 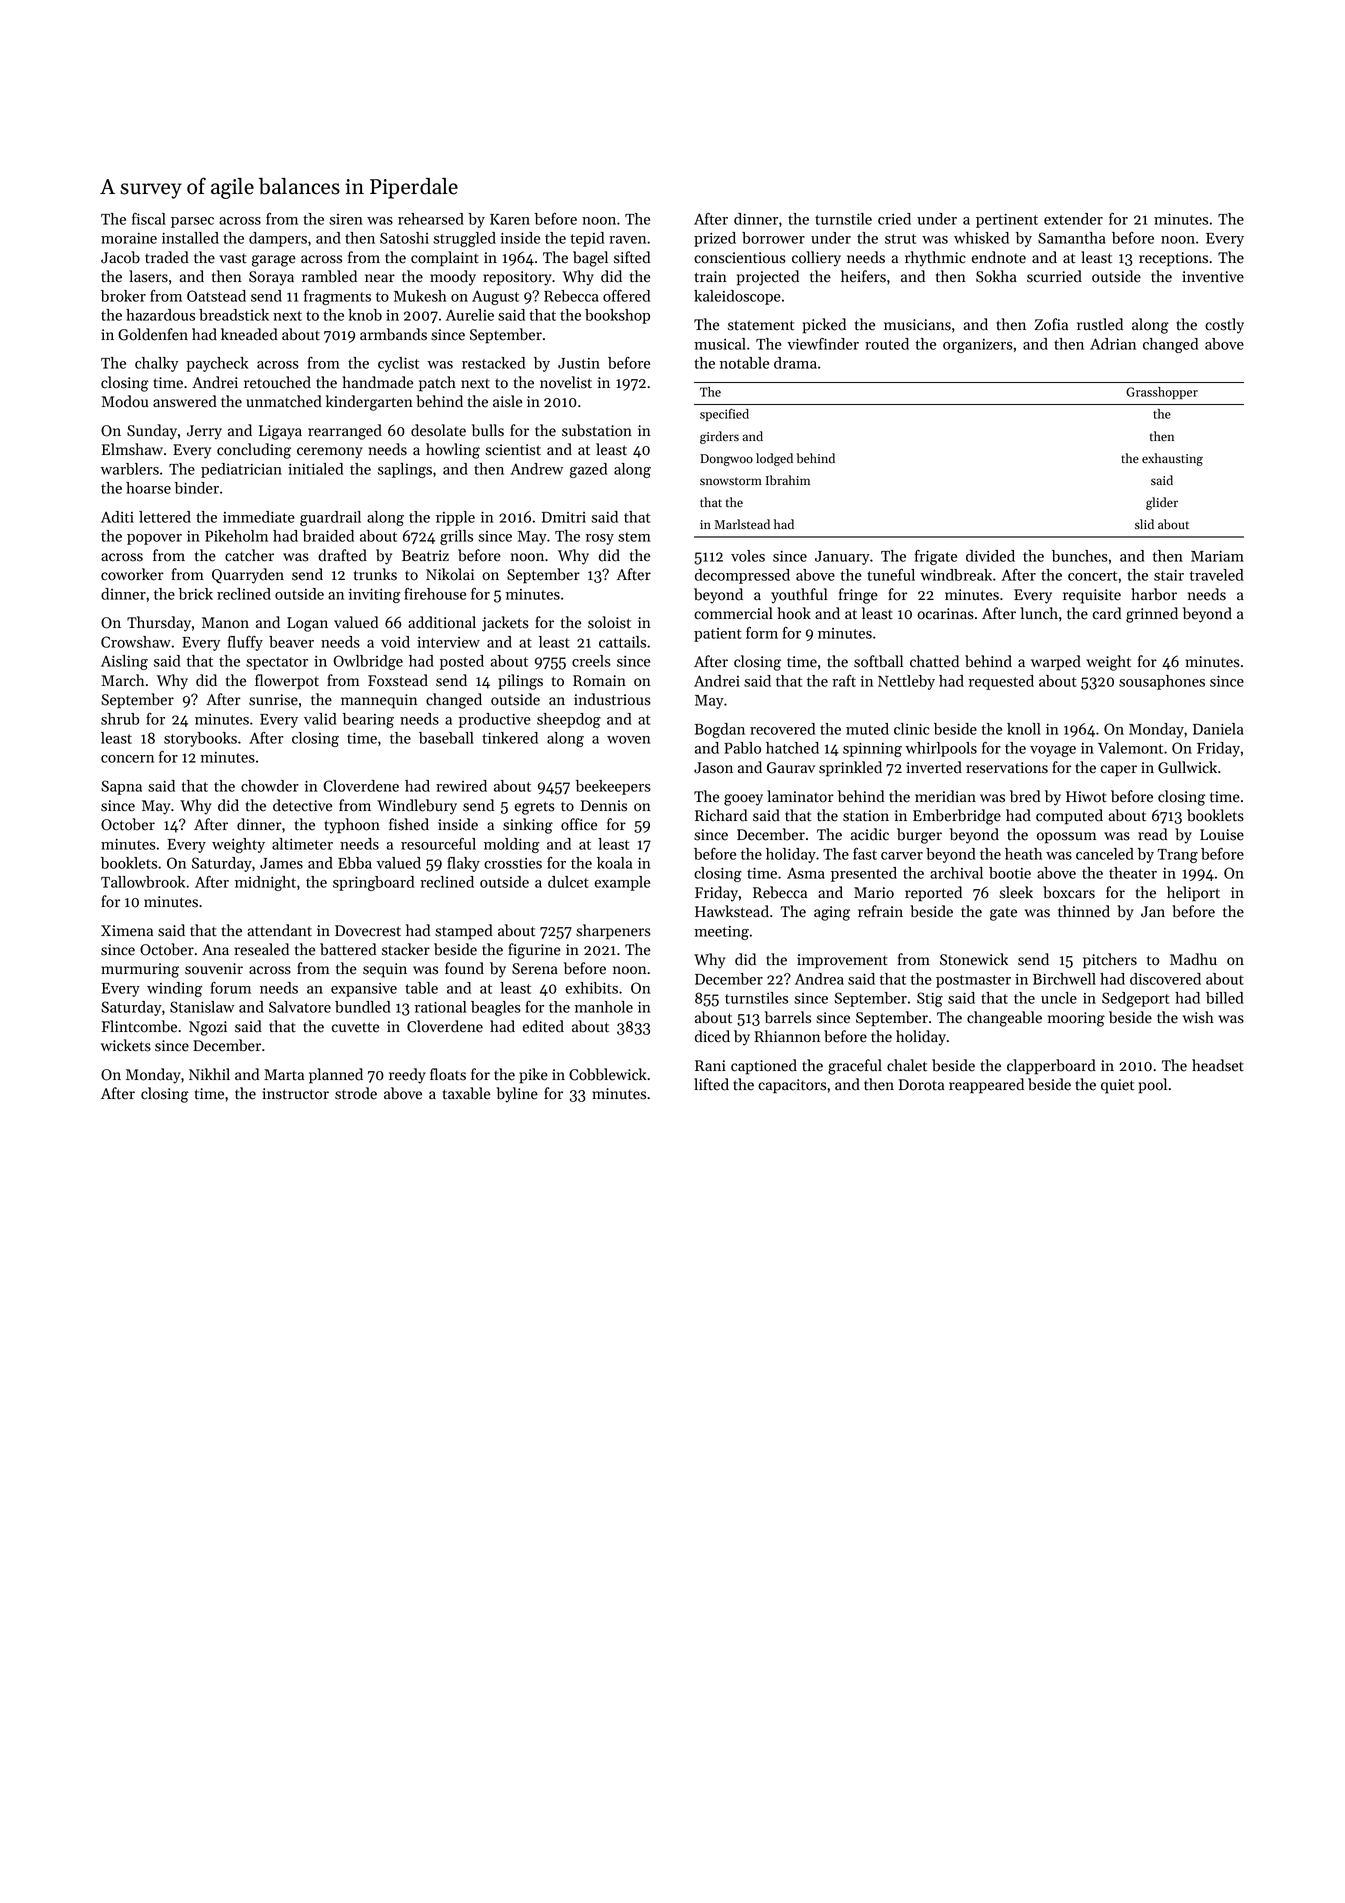 I want to click on heliport, so click(x=1193, y=894).
